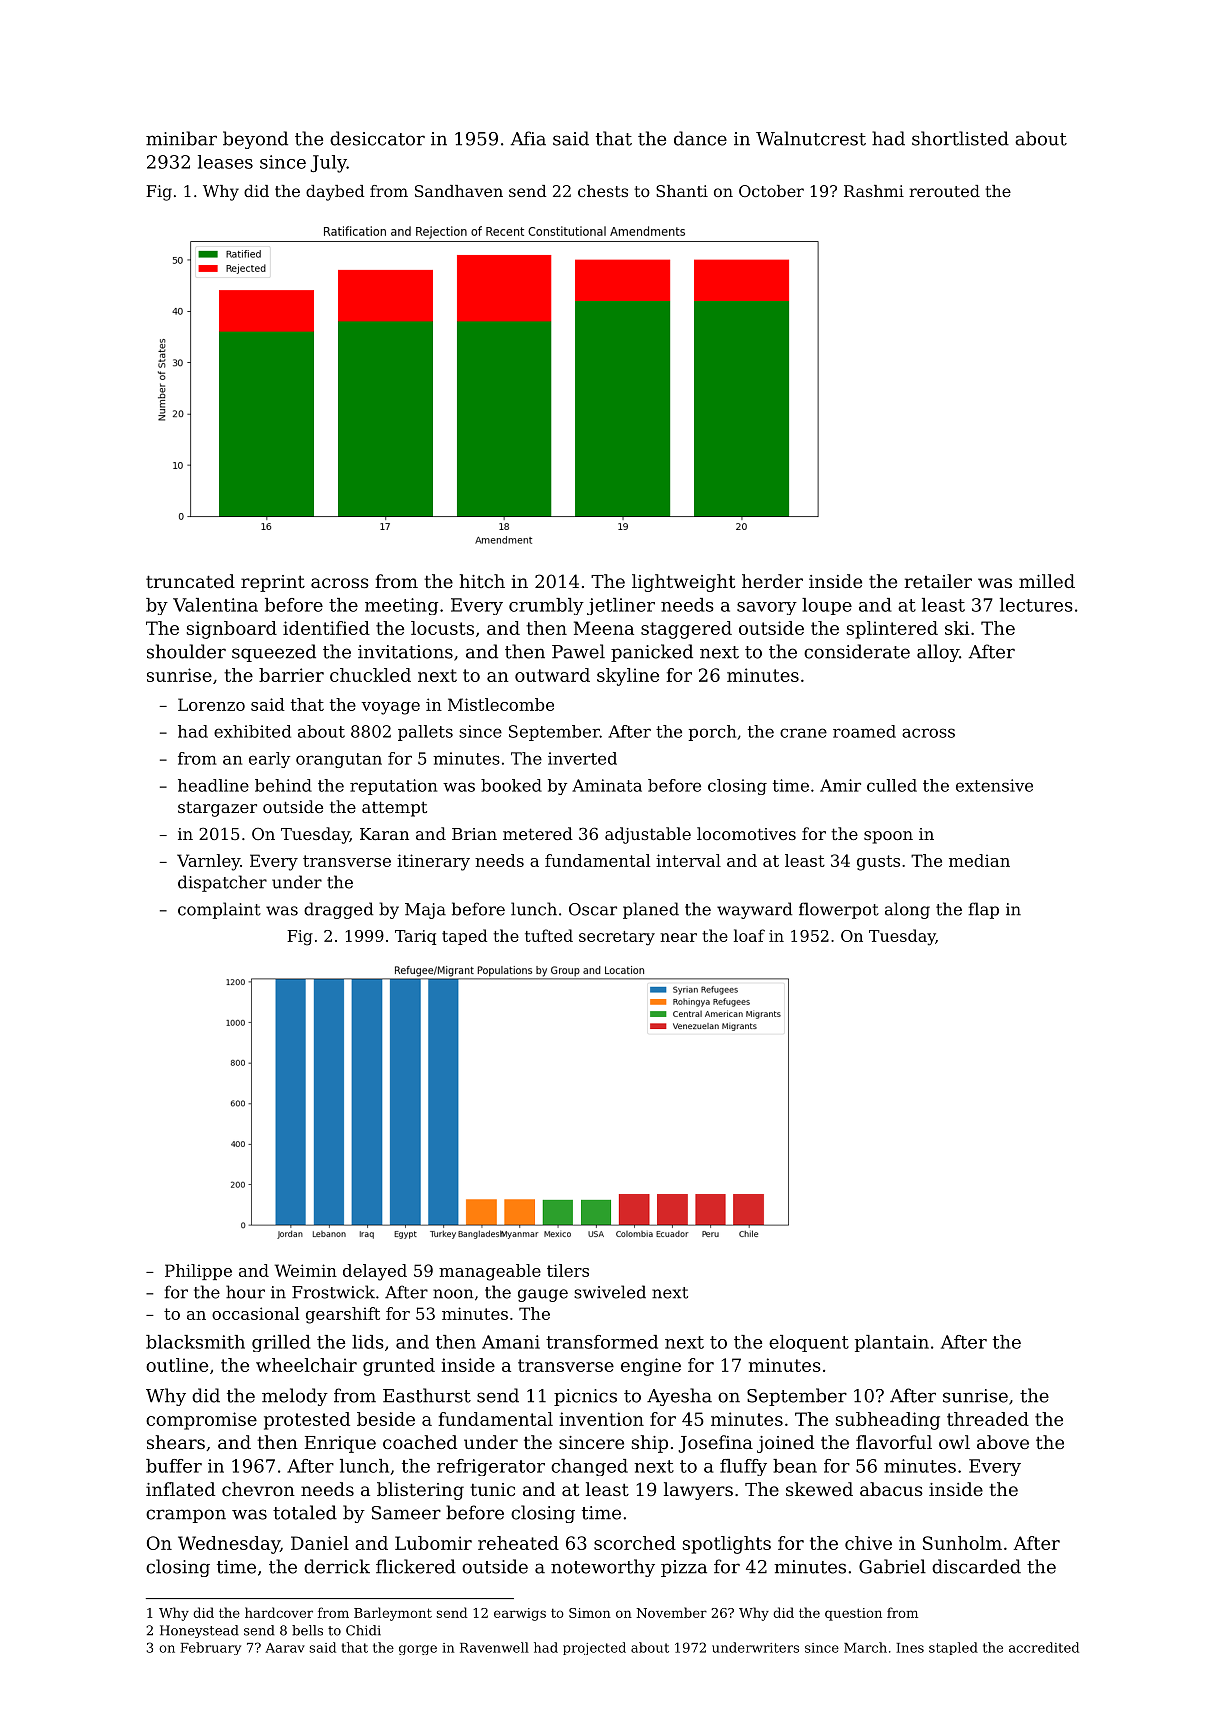 The image size is (1226, 1733). What do you see at coordinates (568, 1270) in the screenshot?
I see `tilers` at bounding box center [568, 1270].
